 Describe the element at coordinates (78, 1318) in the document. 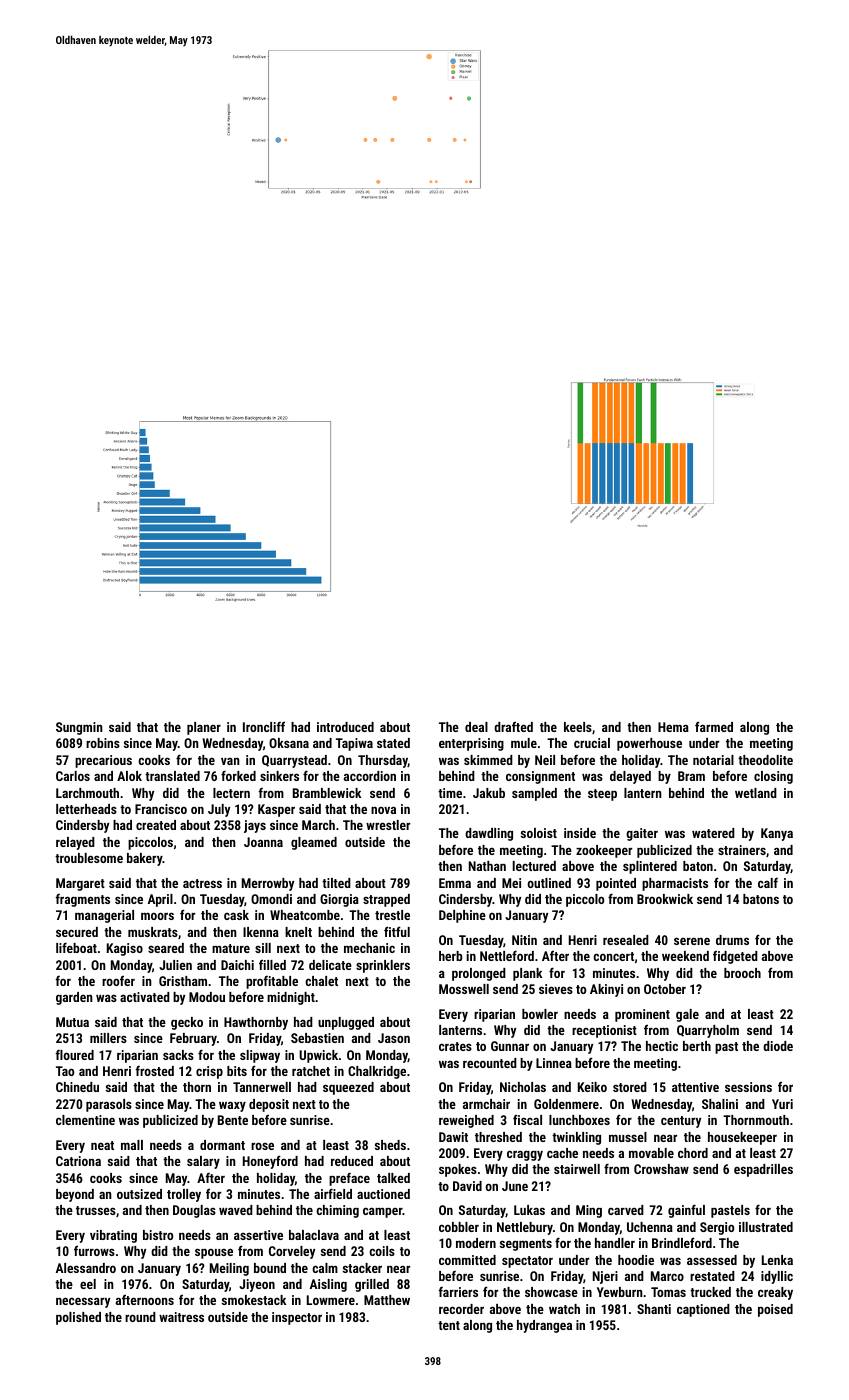

I see `polished` at that location.
